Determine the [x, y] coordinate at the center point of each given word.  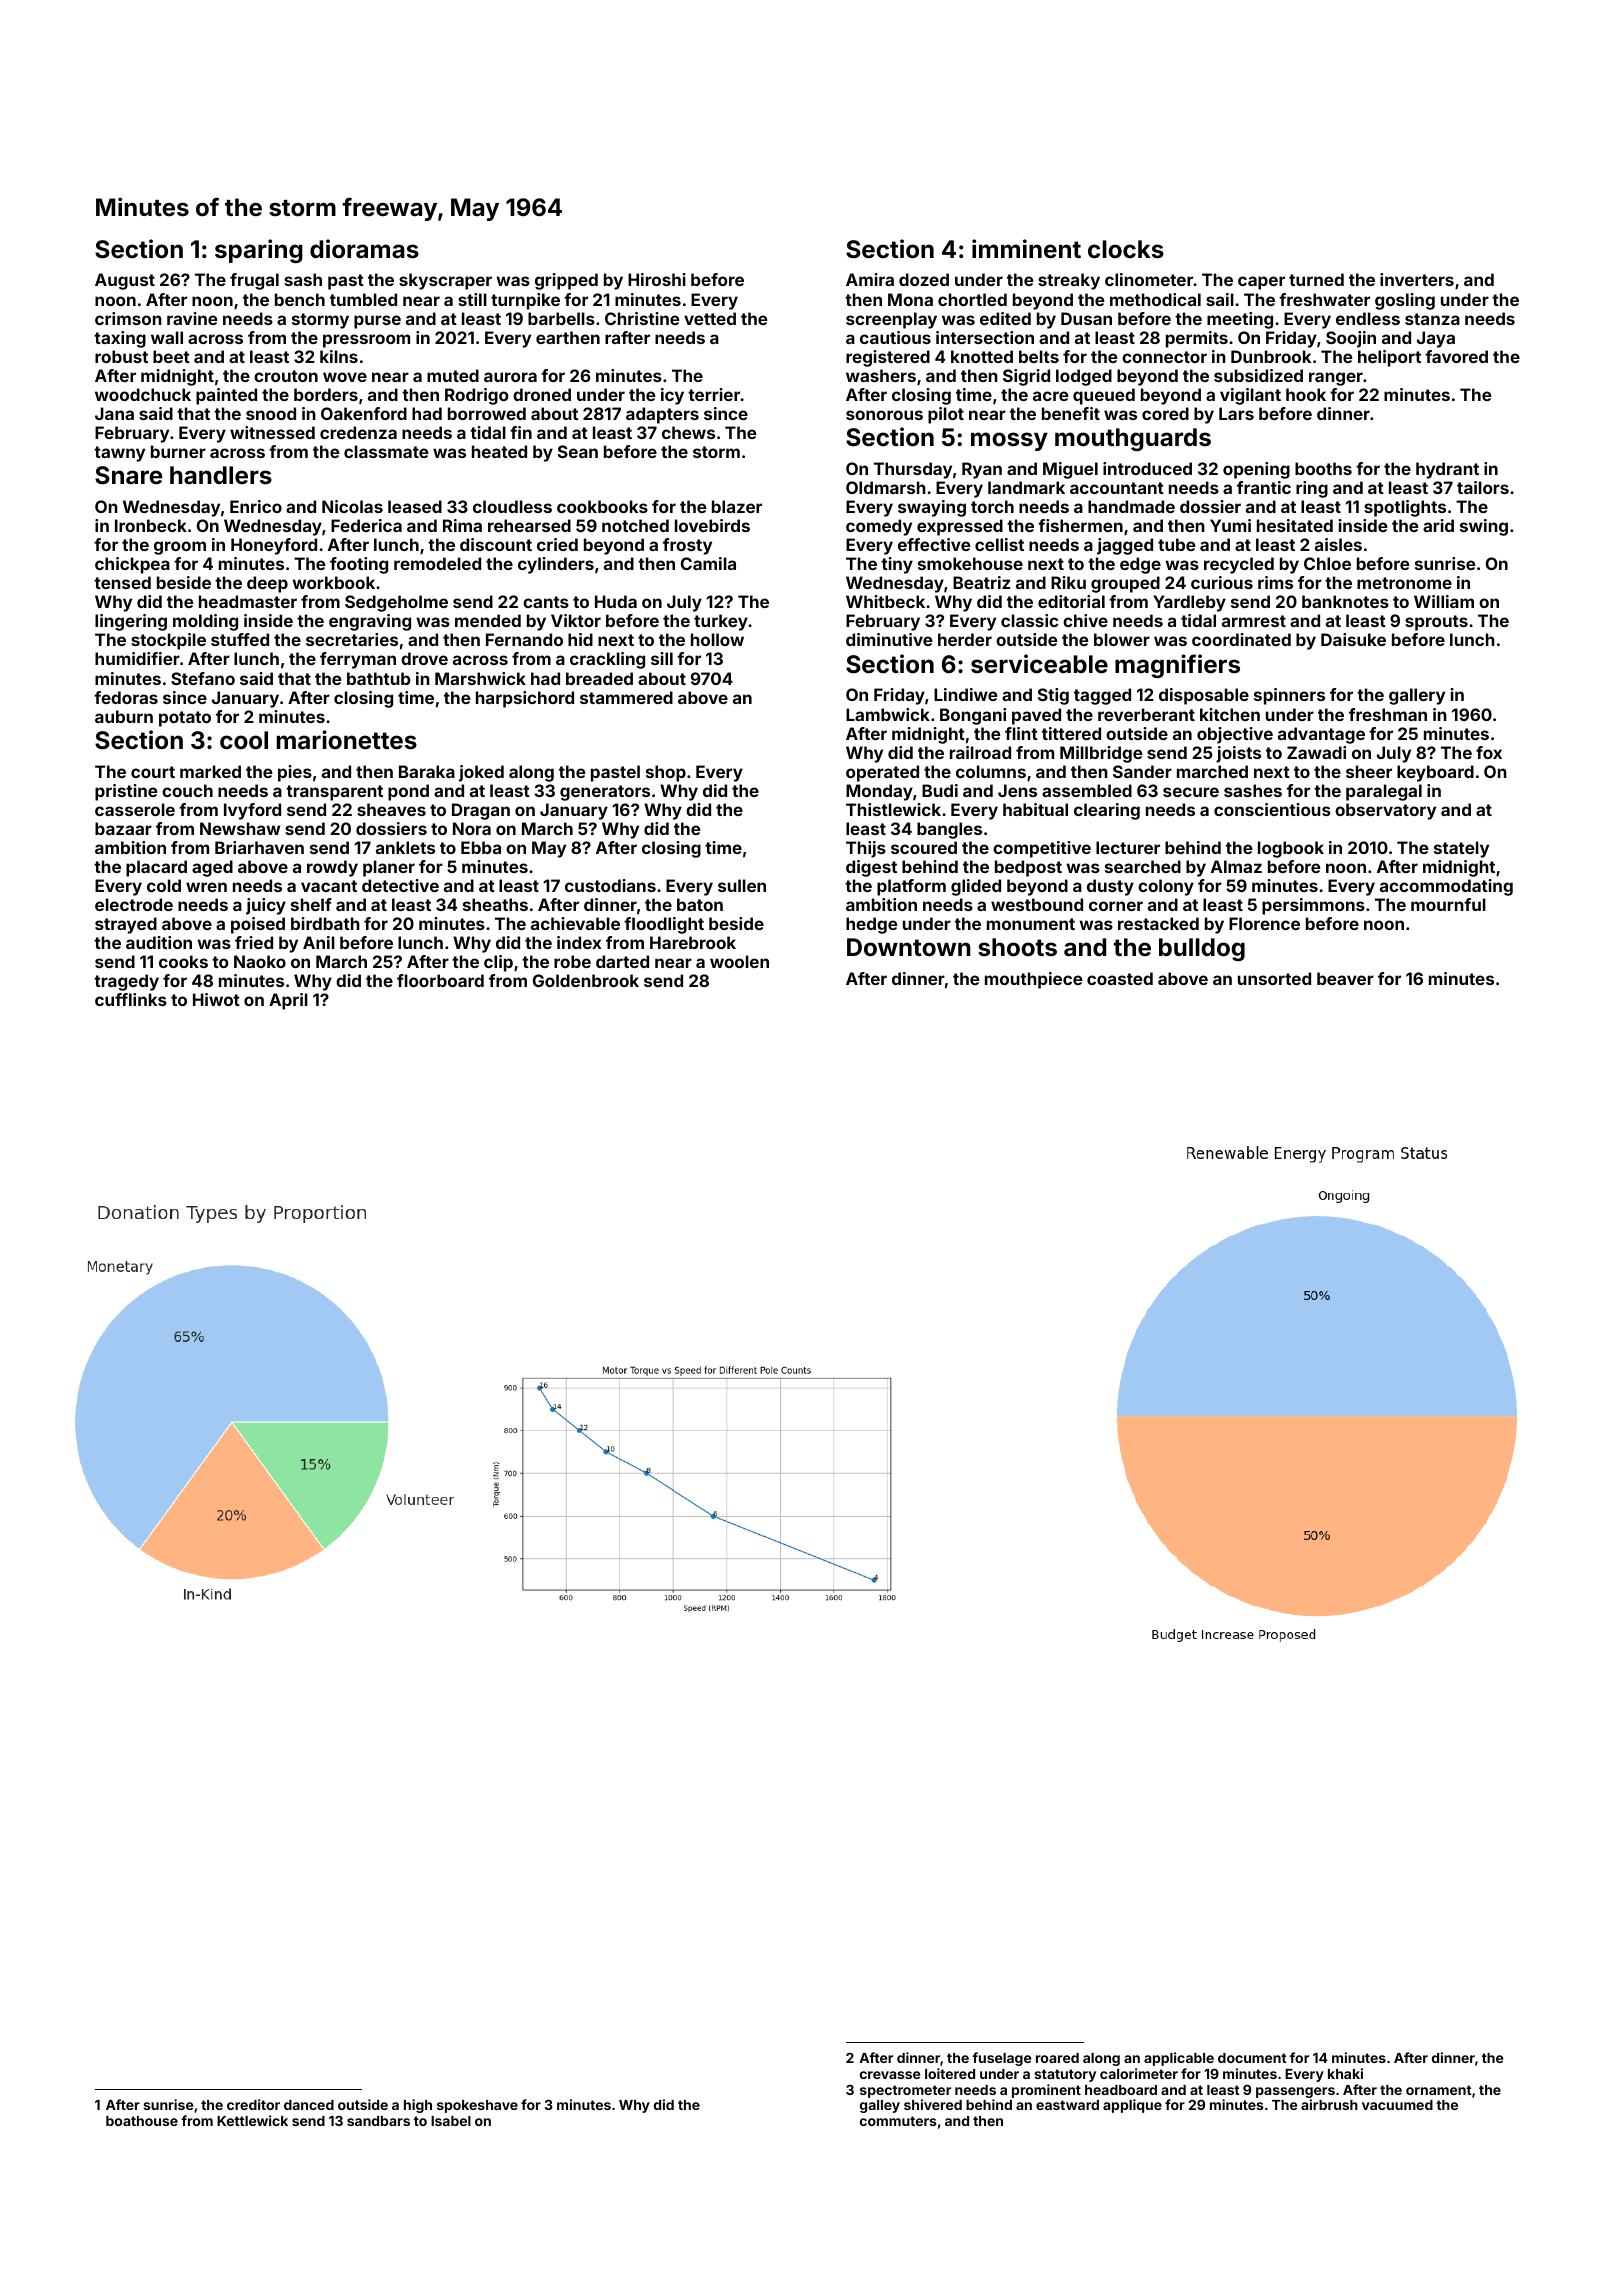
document [1252, 2058]
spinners [1289, 696]
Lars [1236, 413]
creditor [253, 2104]
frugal [254, 281]
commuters [898, 2121]
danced [309, 2105]
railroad [980, 752]
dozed [924, 279]
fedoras [126, 697]
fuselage [1001, 2059]
